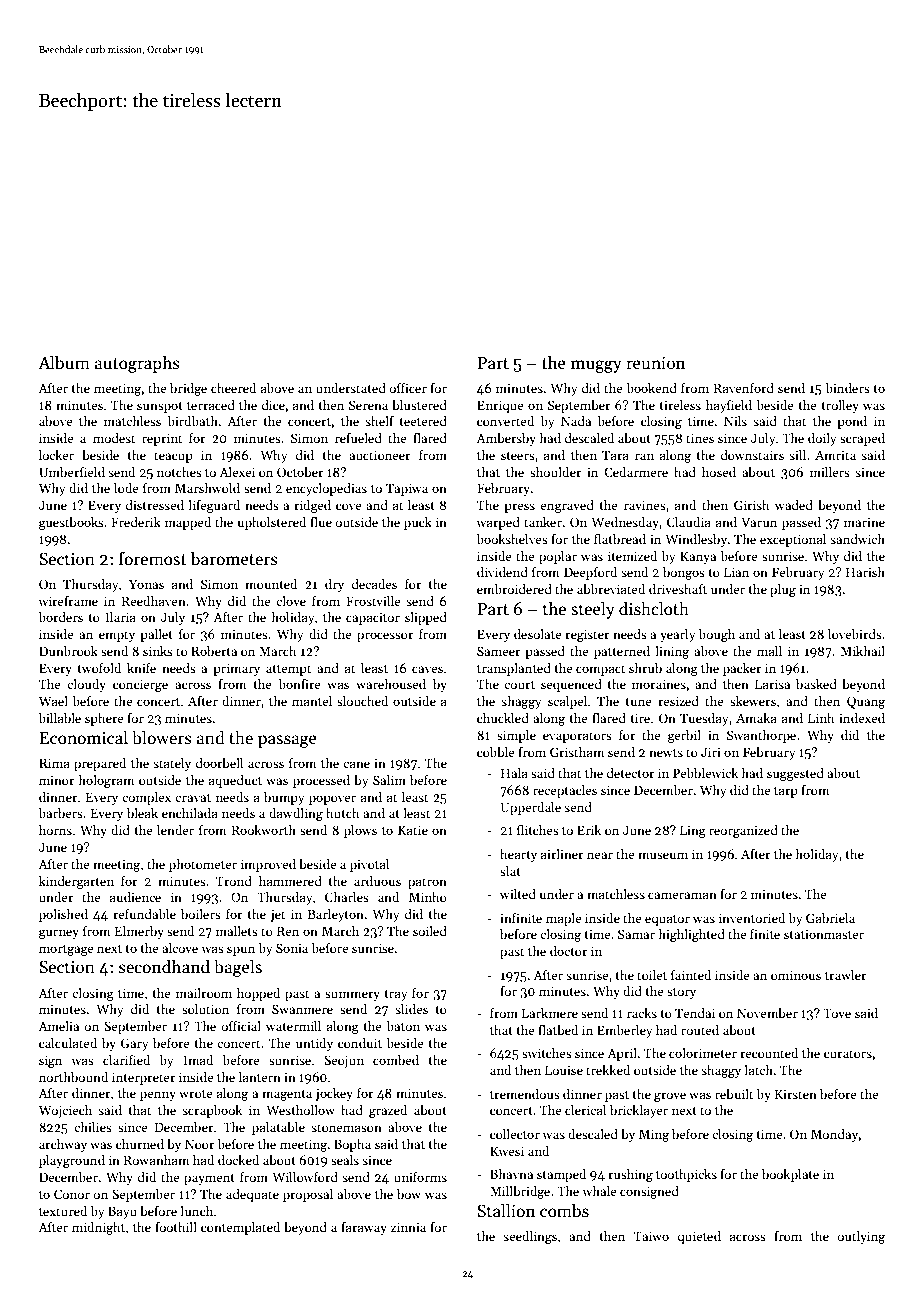 This page has width=924, height=1308. I want to click on Alexei, so click(237, 472).
